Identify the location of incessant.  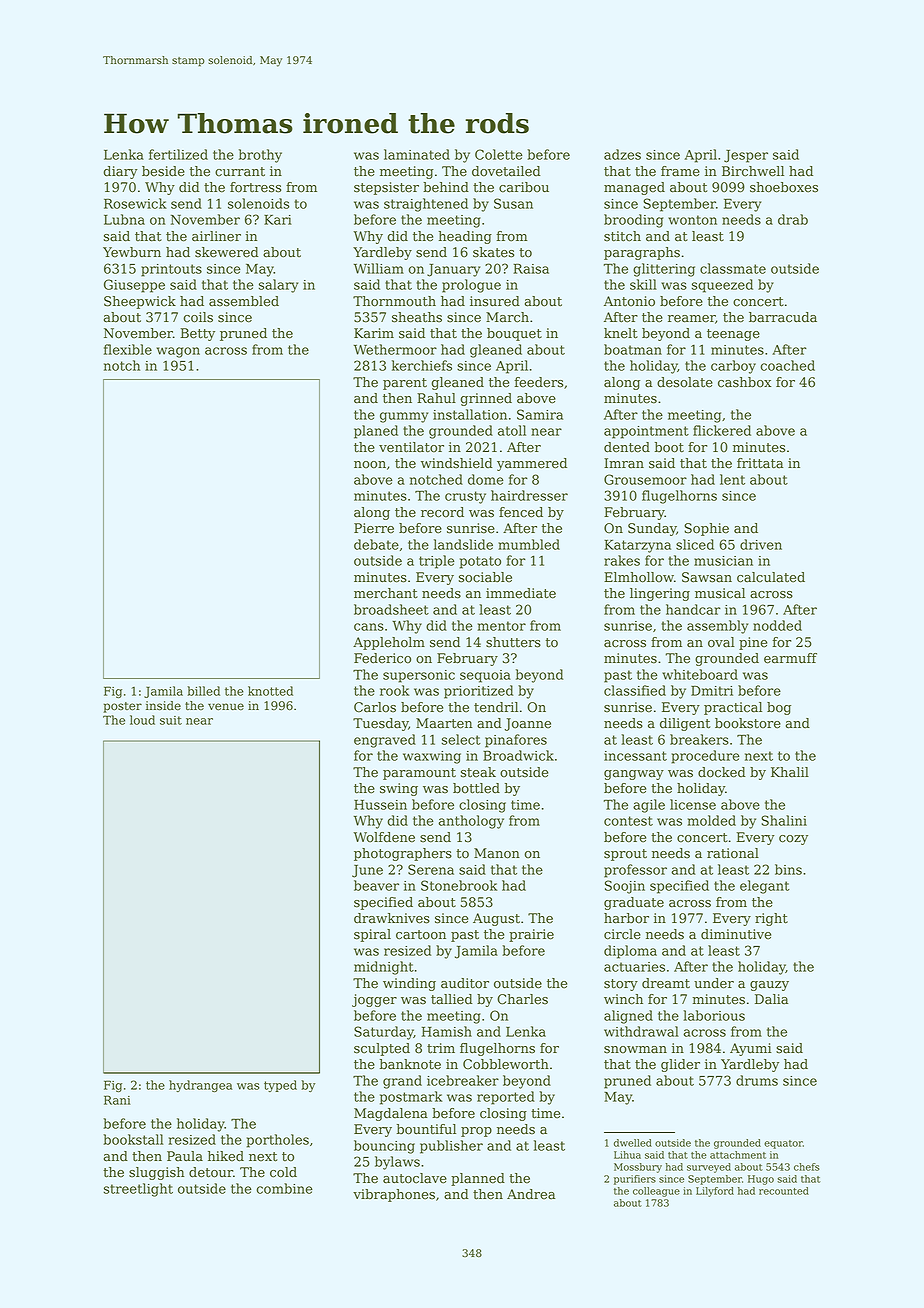
(635, 756).
